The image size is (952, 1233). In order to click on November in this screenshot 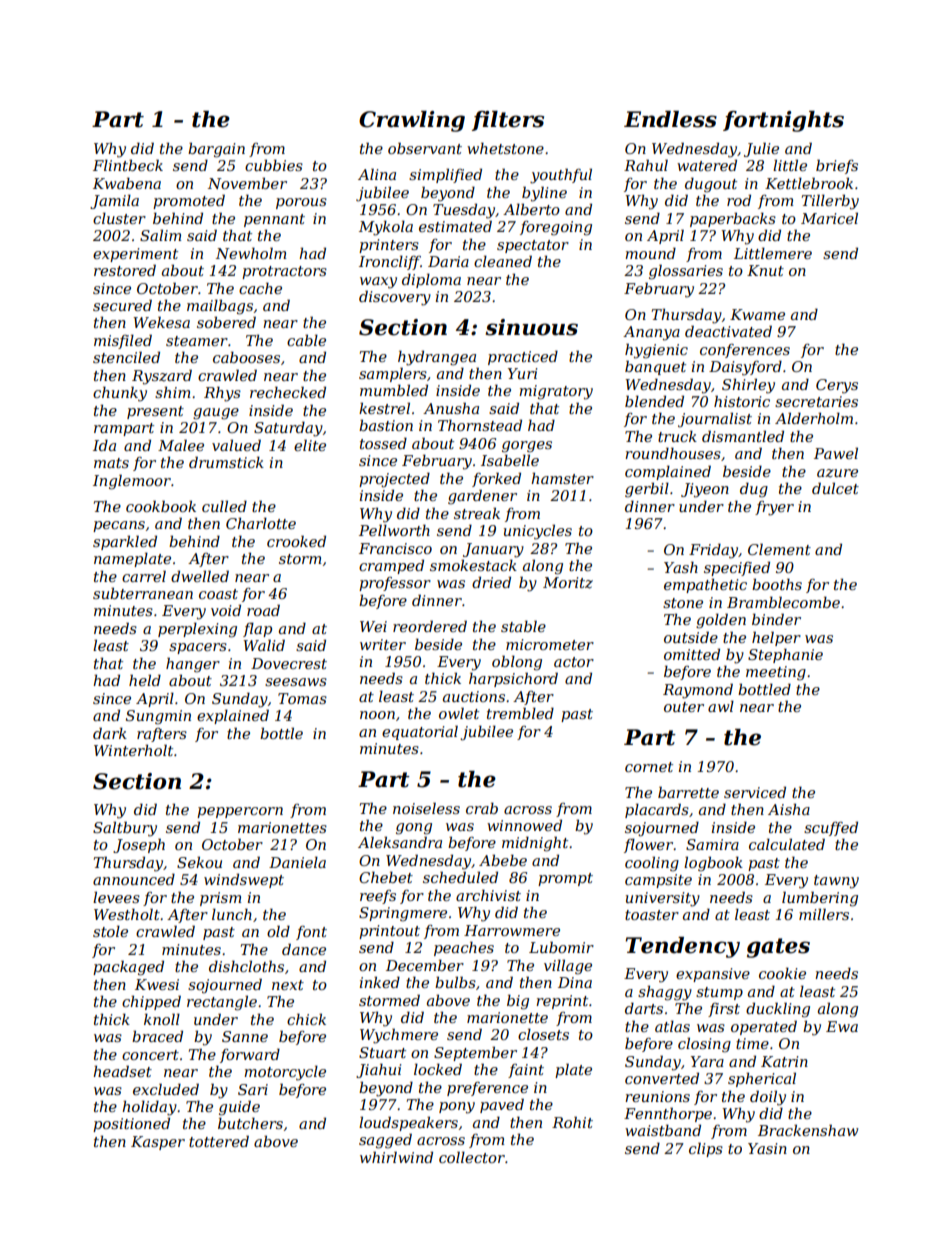, I will do `click(247, 183)`.
